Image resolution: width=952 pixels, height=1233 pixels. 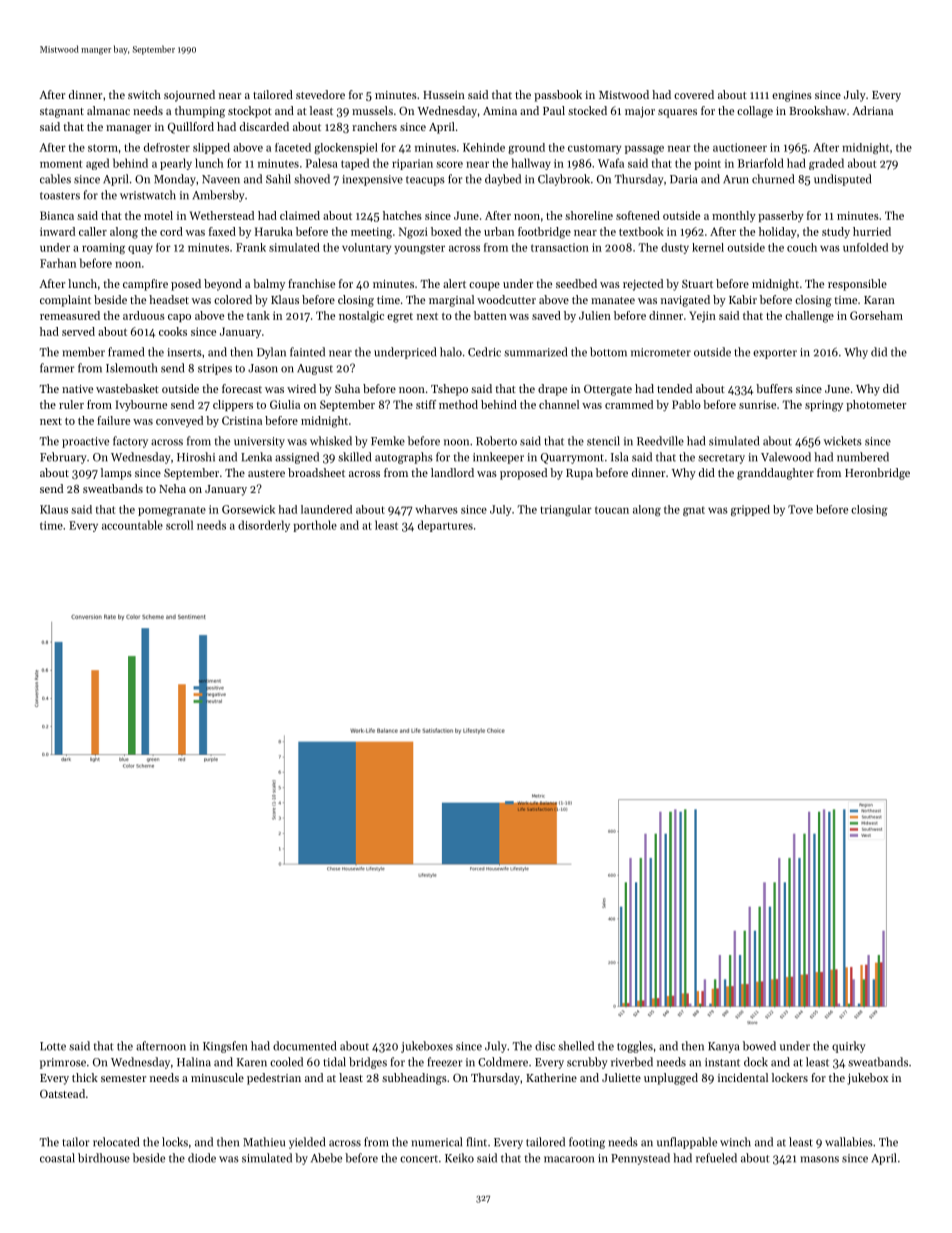 I want to click on toucan, so click(x=612, y=510).
